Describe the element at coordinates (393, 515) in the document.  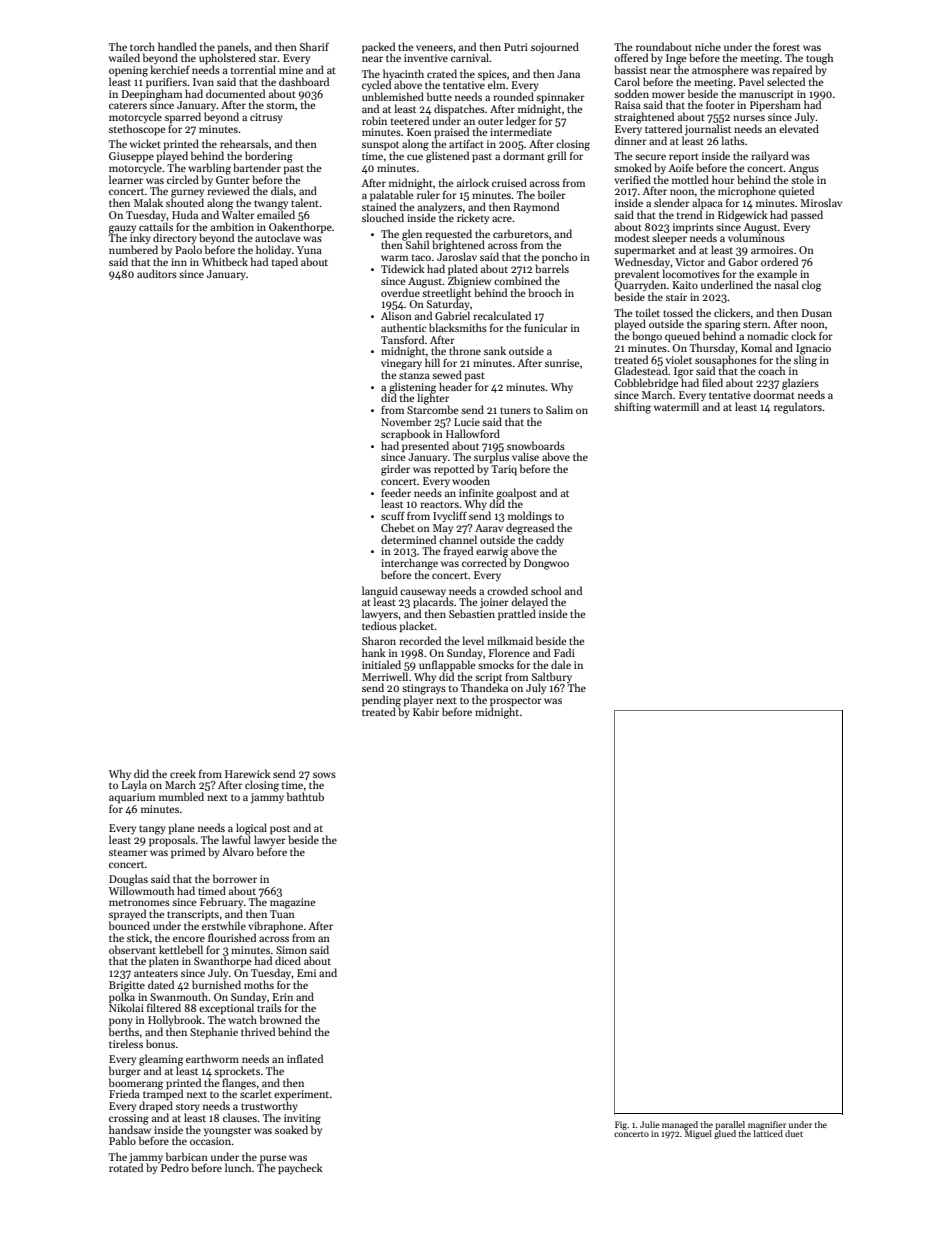
I see `scuff` at that location.
